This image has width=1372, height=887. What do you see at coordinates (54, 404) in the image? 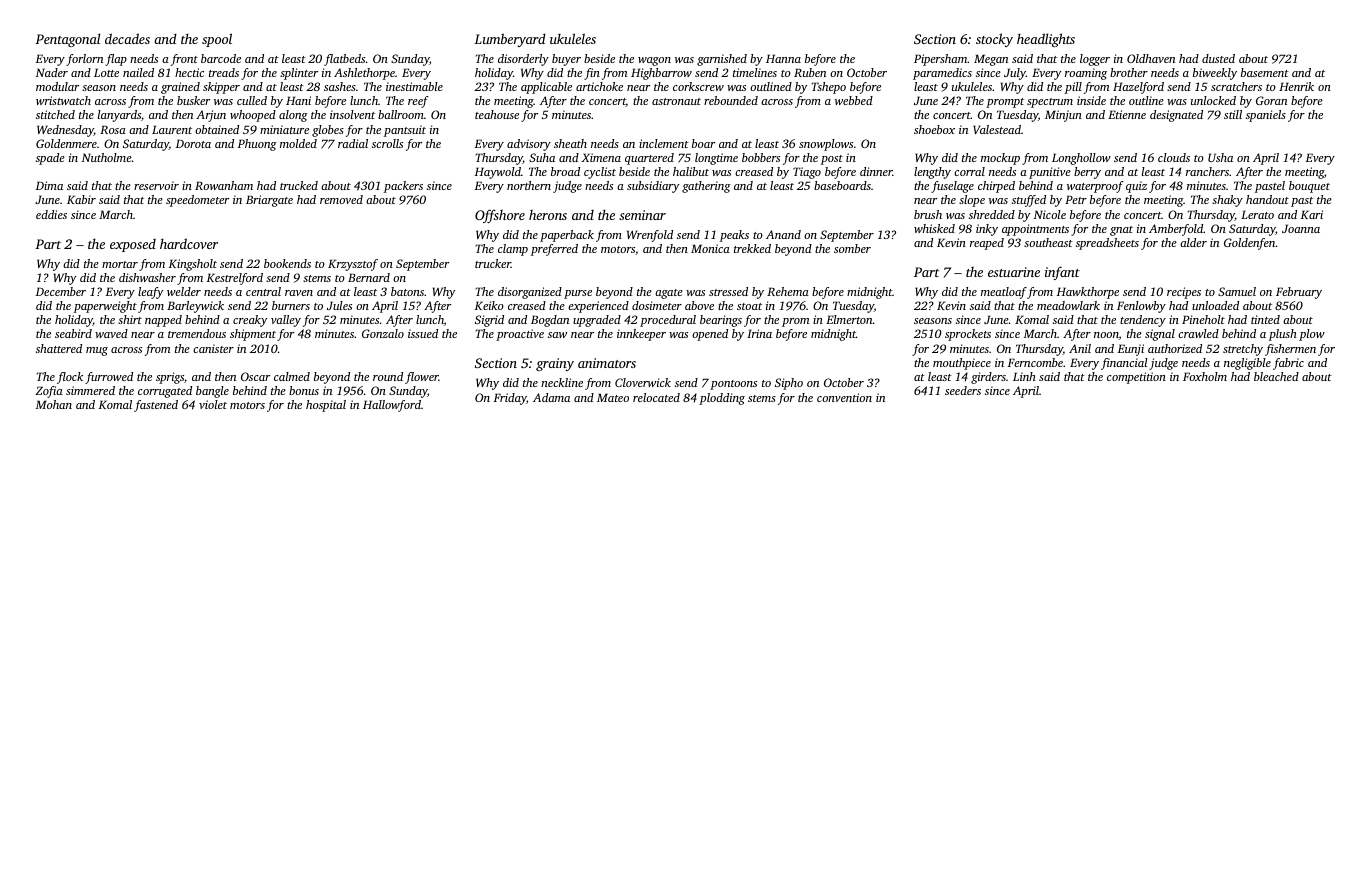
I see `Mohan` at bounding box center [54, 404].
